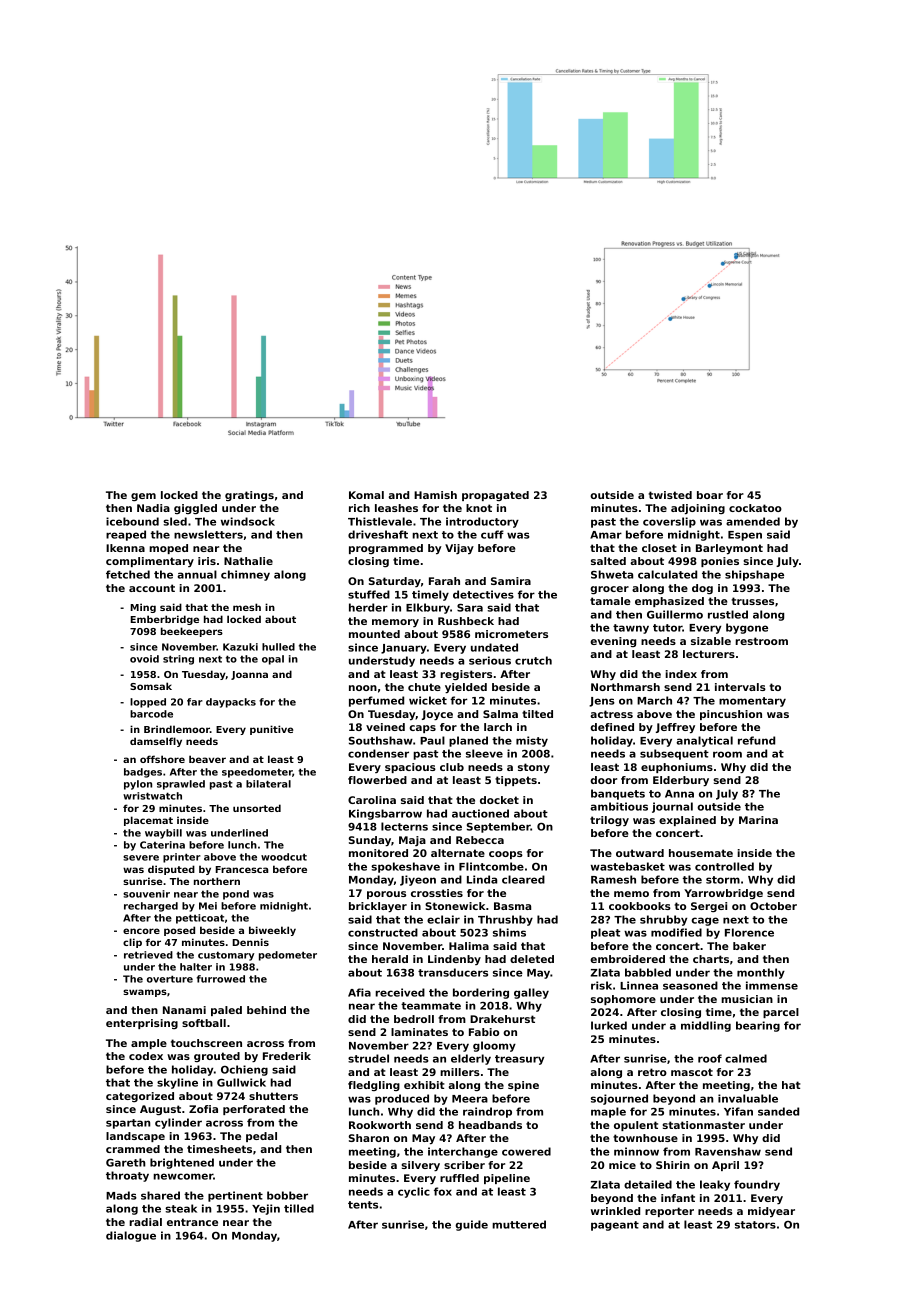  I want to click on Ravenshaw, so click(728, 1151).
